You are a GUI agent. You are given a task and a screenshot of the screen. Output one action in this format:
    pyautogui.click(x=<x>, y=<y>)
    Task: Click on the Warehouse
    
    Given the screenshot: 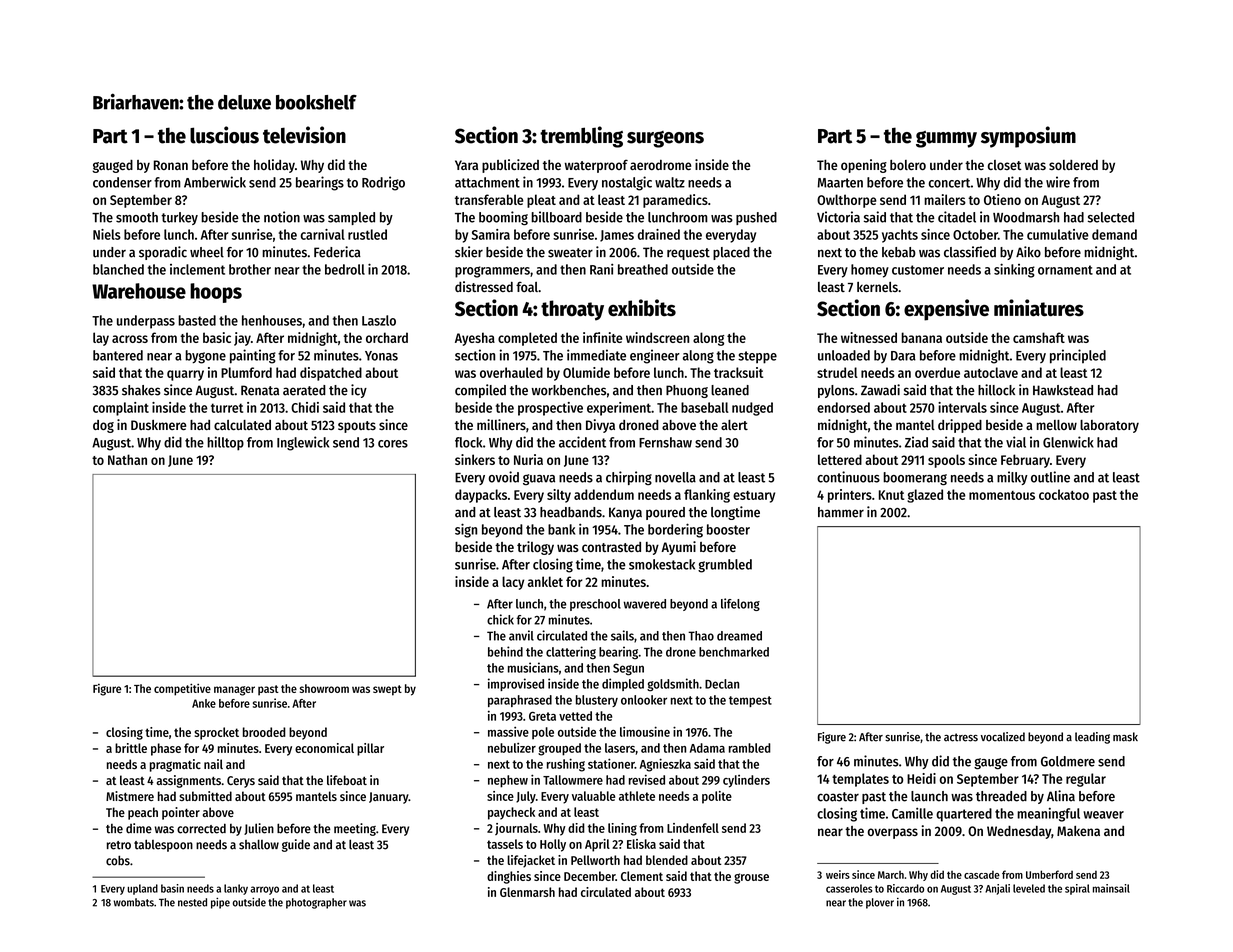 What is the action you would take?
    pyautogui.click(x=139, y=291)
